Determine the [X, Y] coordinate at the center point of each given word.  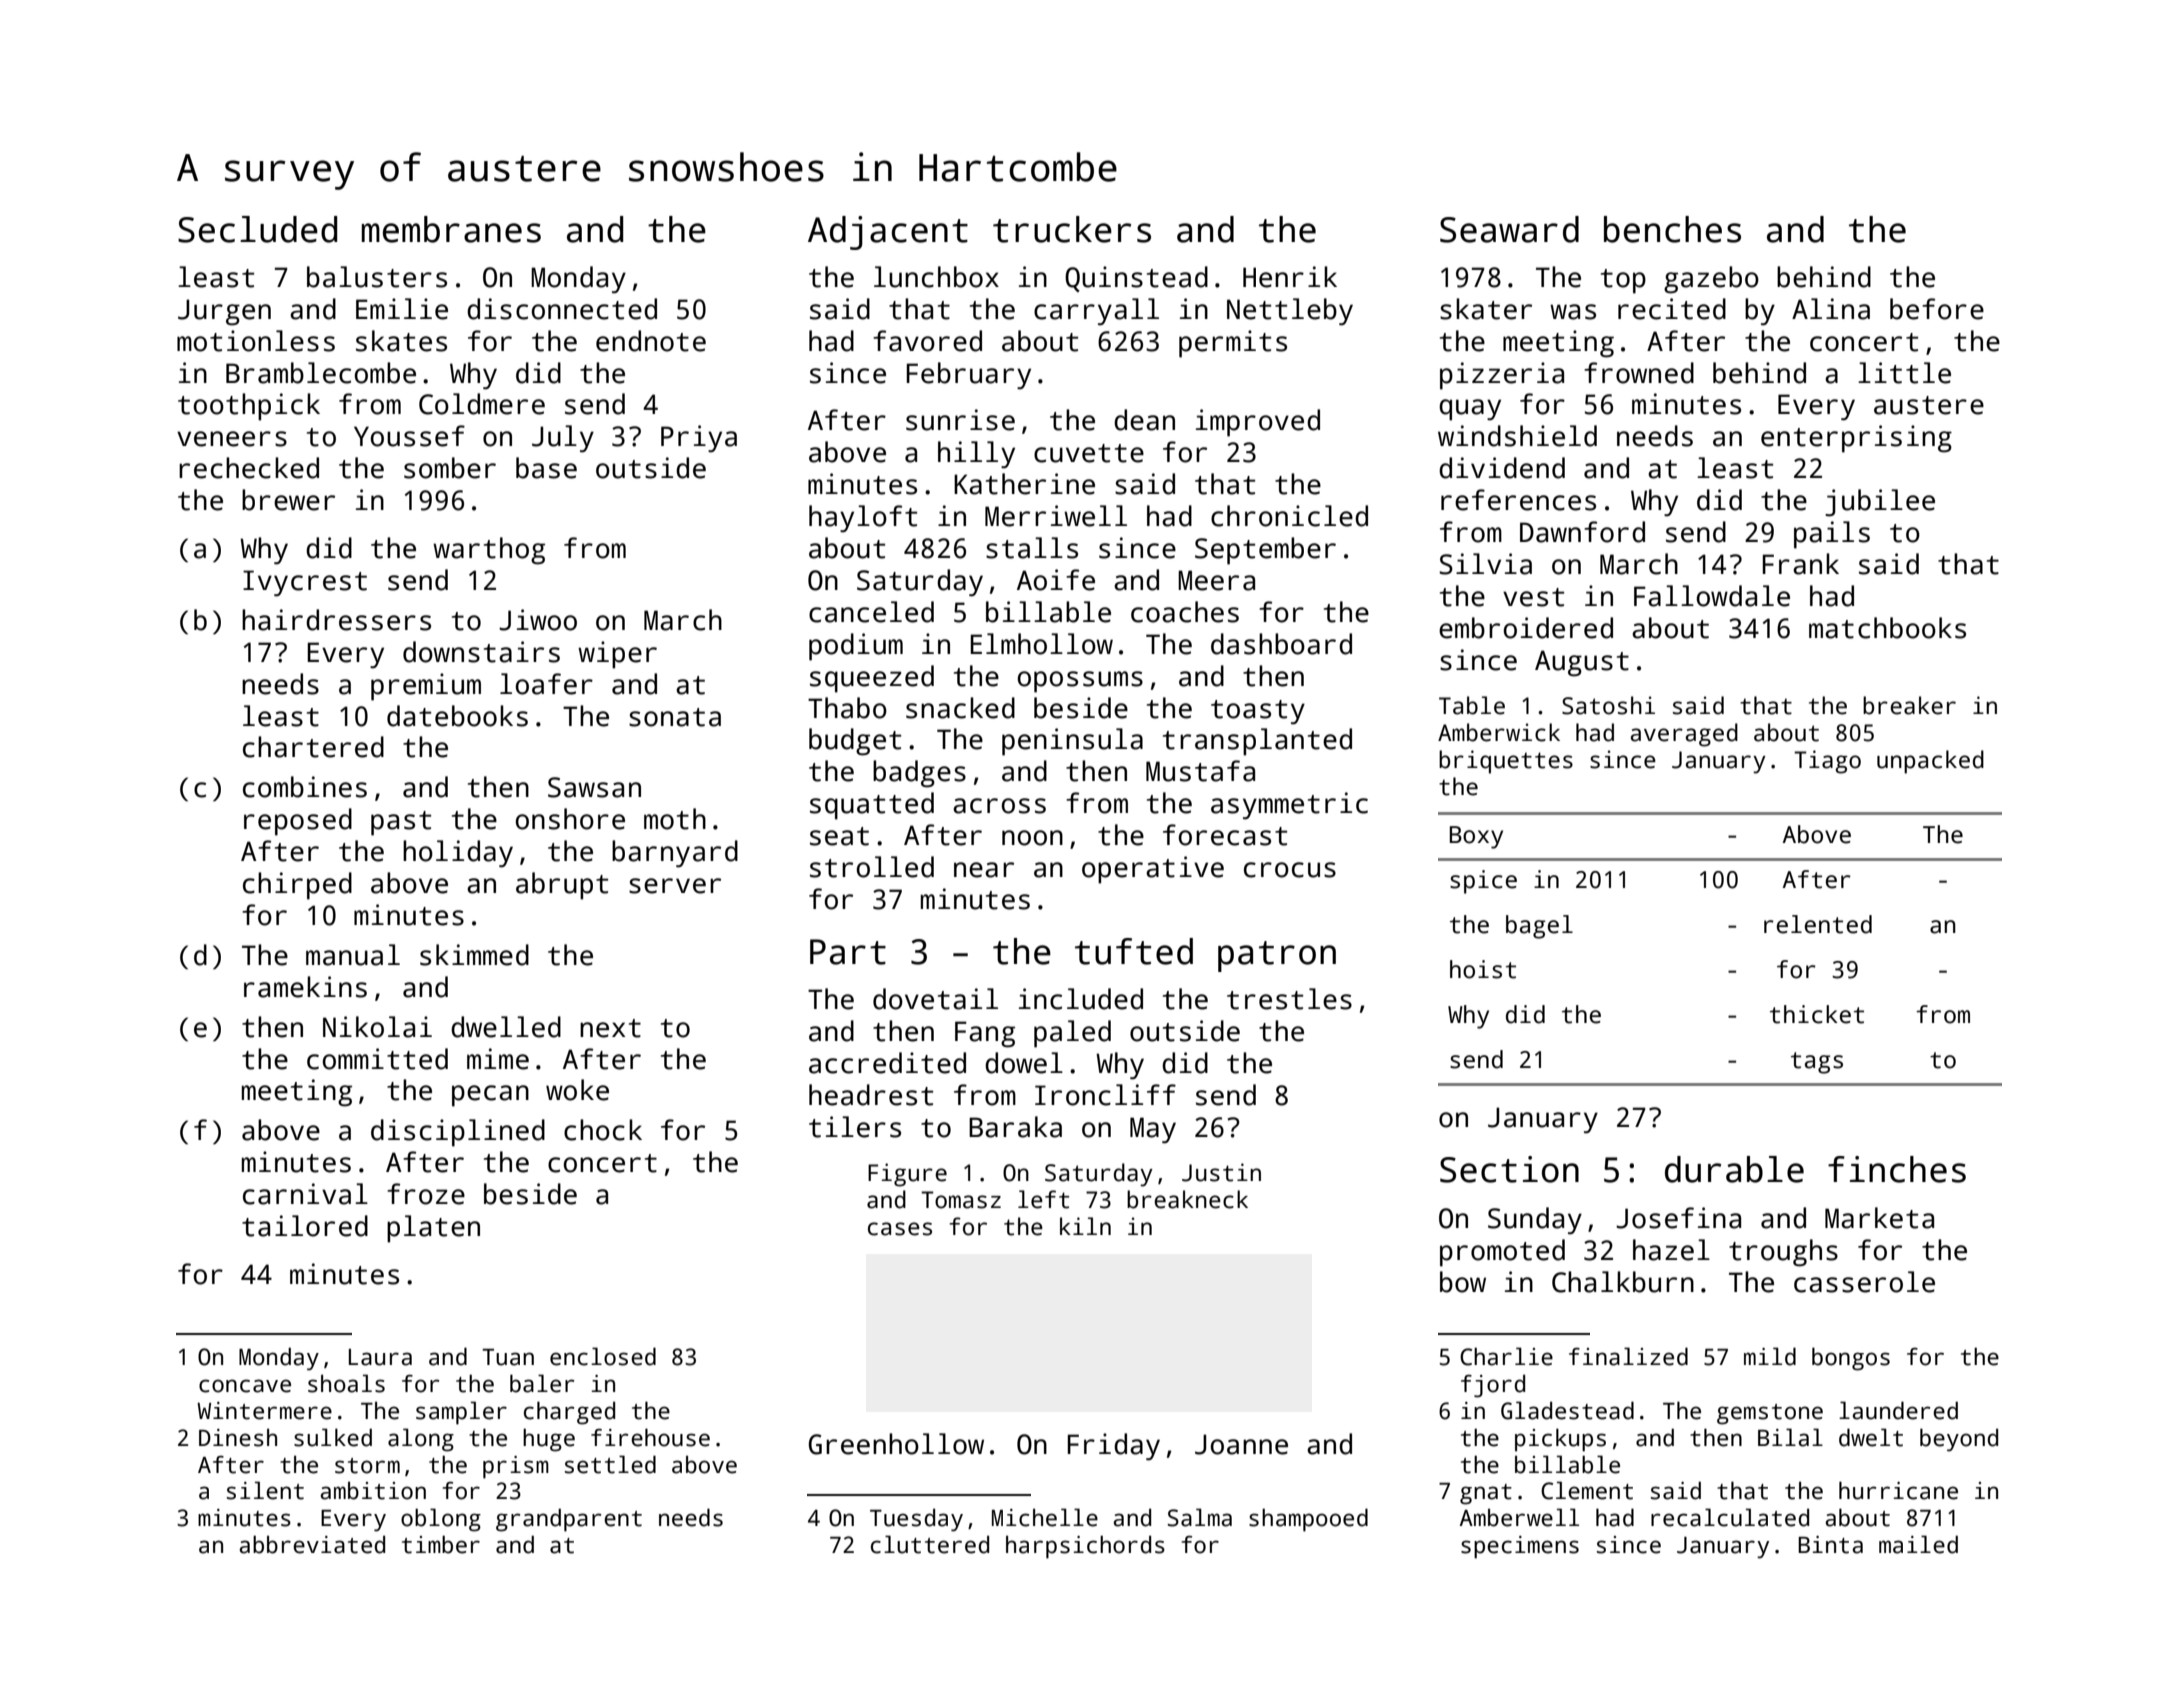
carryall [1096, 312]
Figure [907, 1175]
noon [1032, 838]
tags [1817, 1063]
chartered [313, 747]
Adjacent [888, 233]
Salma [1200, 1517]
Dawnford [1582, 532]
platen [433, 1229]
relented [1818, 924]
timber [441, 1544]
